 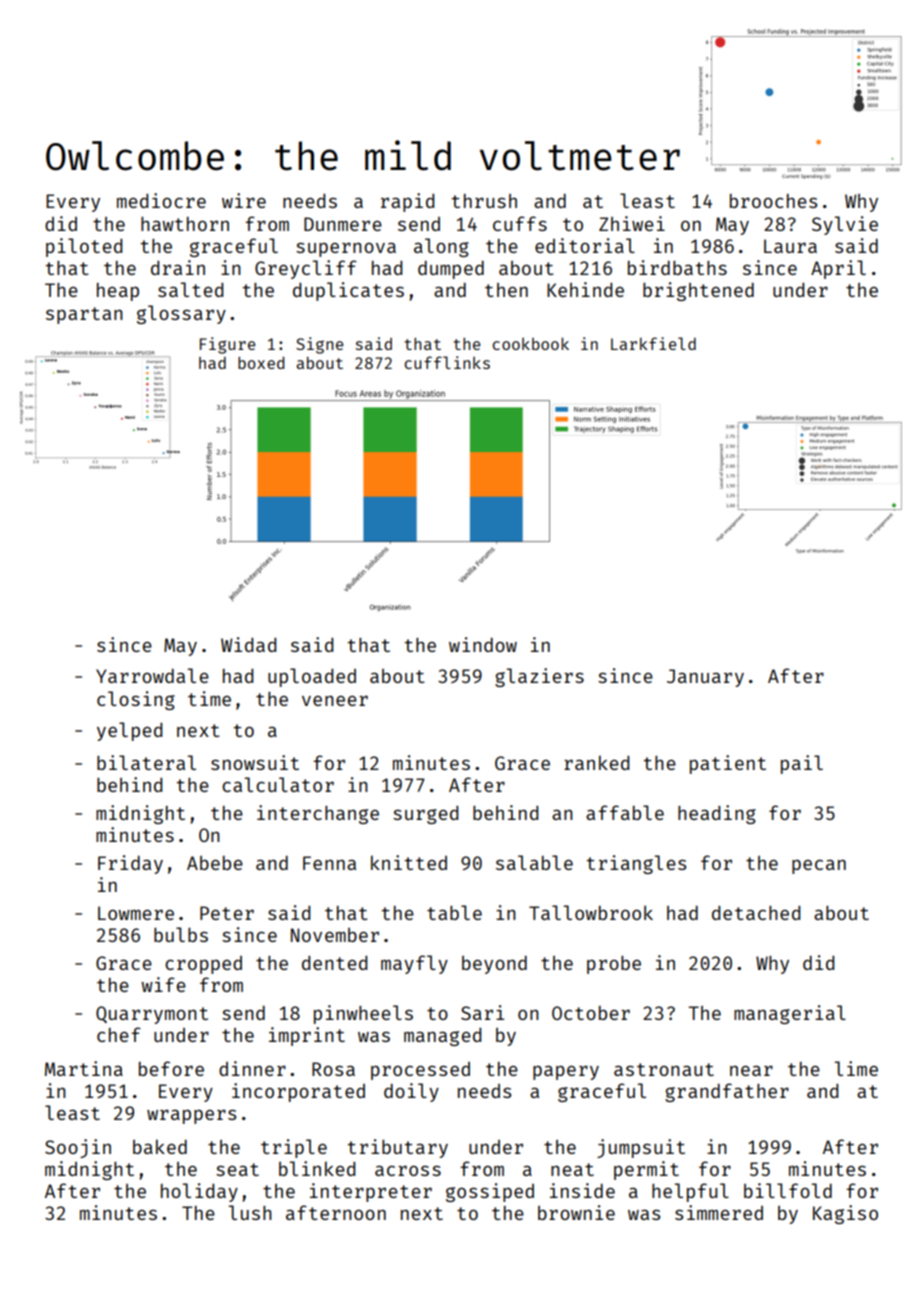 I want to click on boxed, so click(x=261, y=363).
